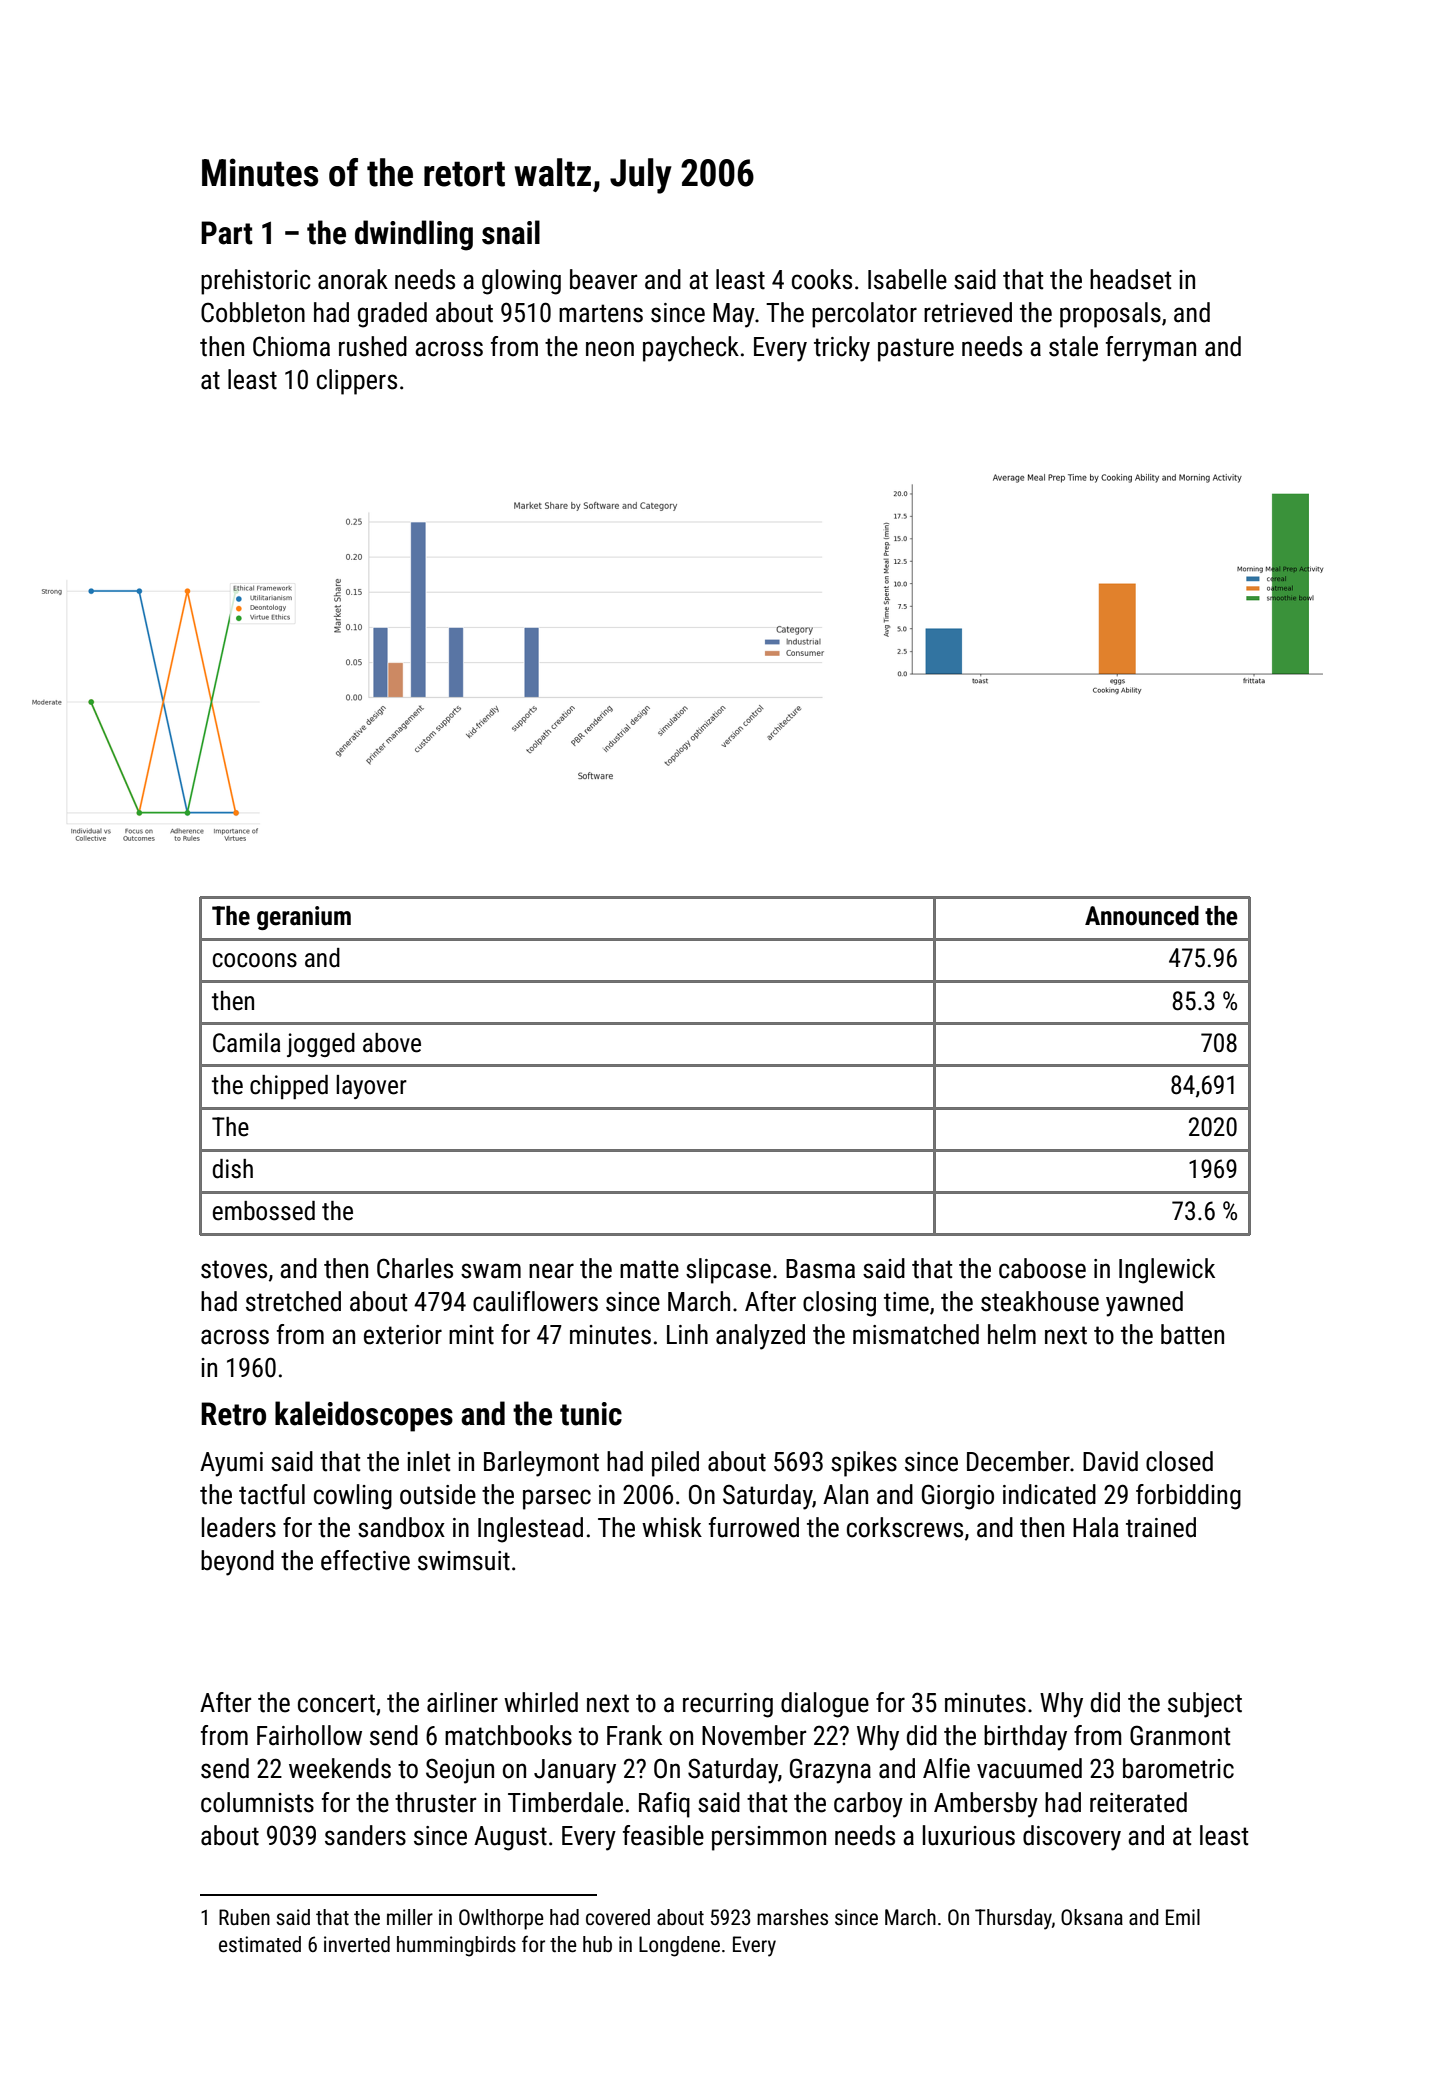 This document has width=1450, height=2100. Describe the element at coordinates (603, 279) in the document. I see `beaver` at that location.
